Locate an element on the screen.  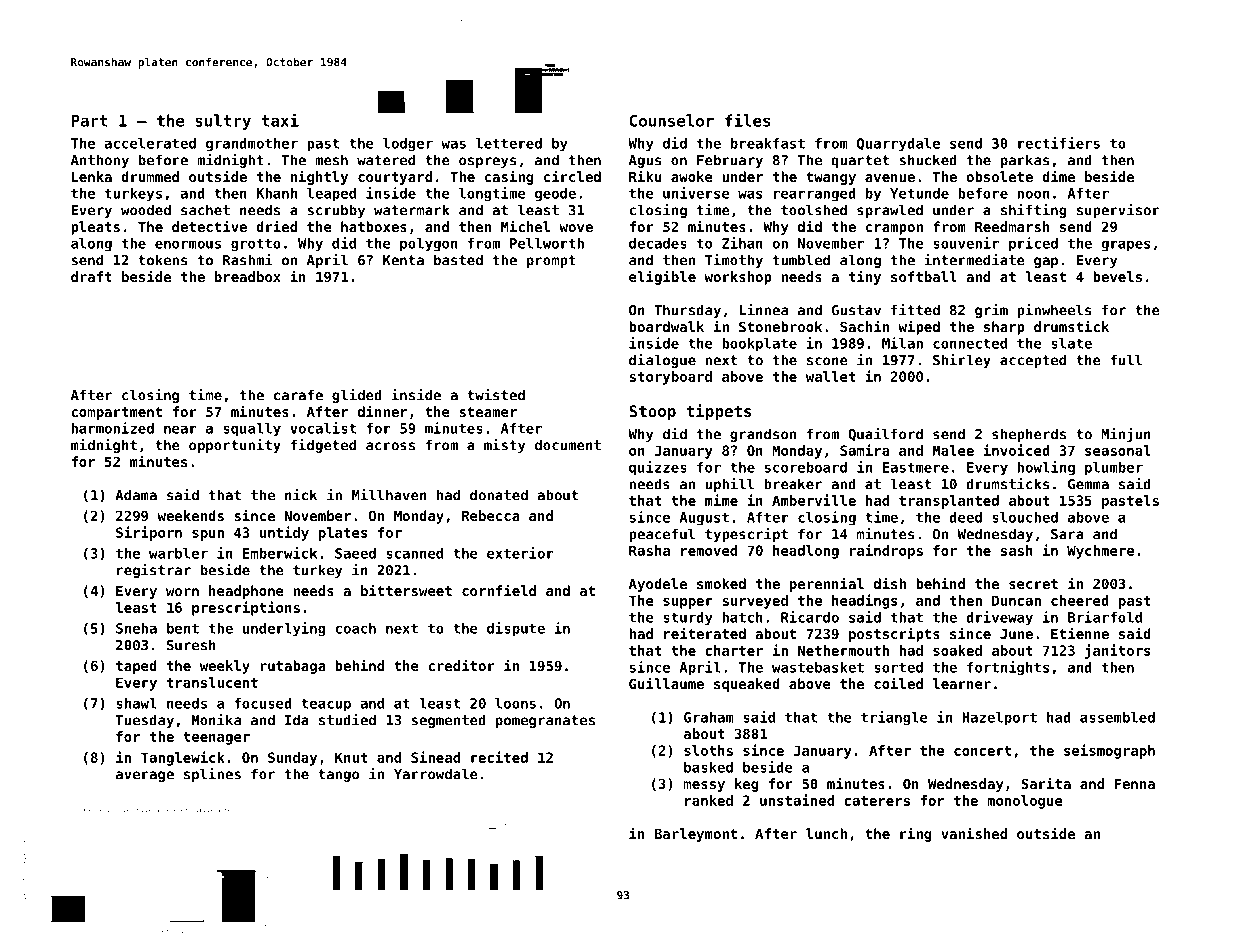
accelerated is located at coordinates (150, 143).
